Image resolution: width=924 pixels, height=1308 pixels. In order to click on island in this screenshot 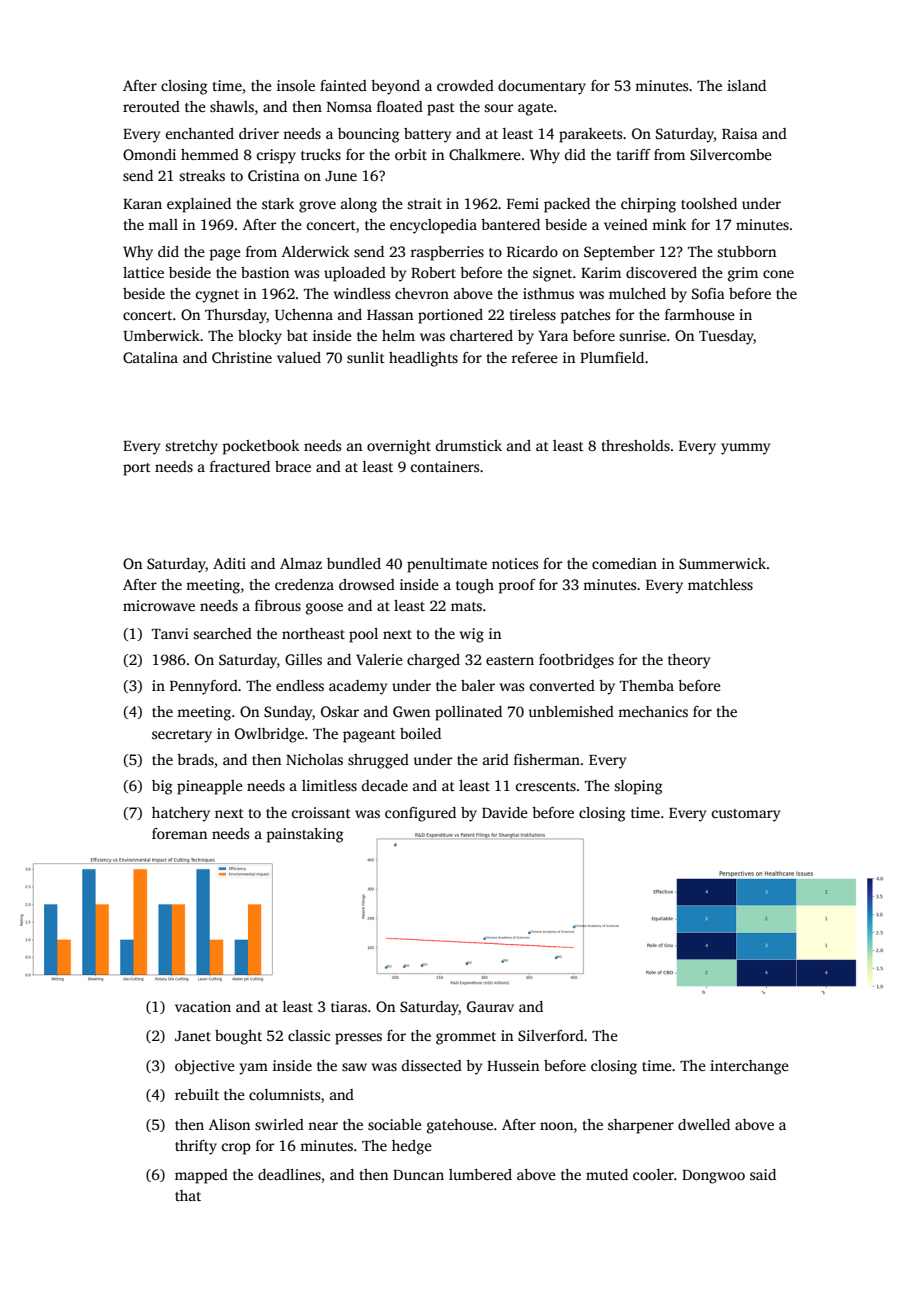, I will do `click(746, 85)`.
